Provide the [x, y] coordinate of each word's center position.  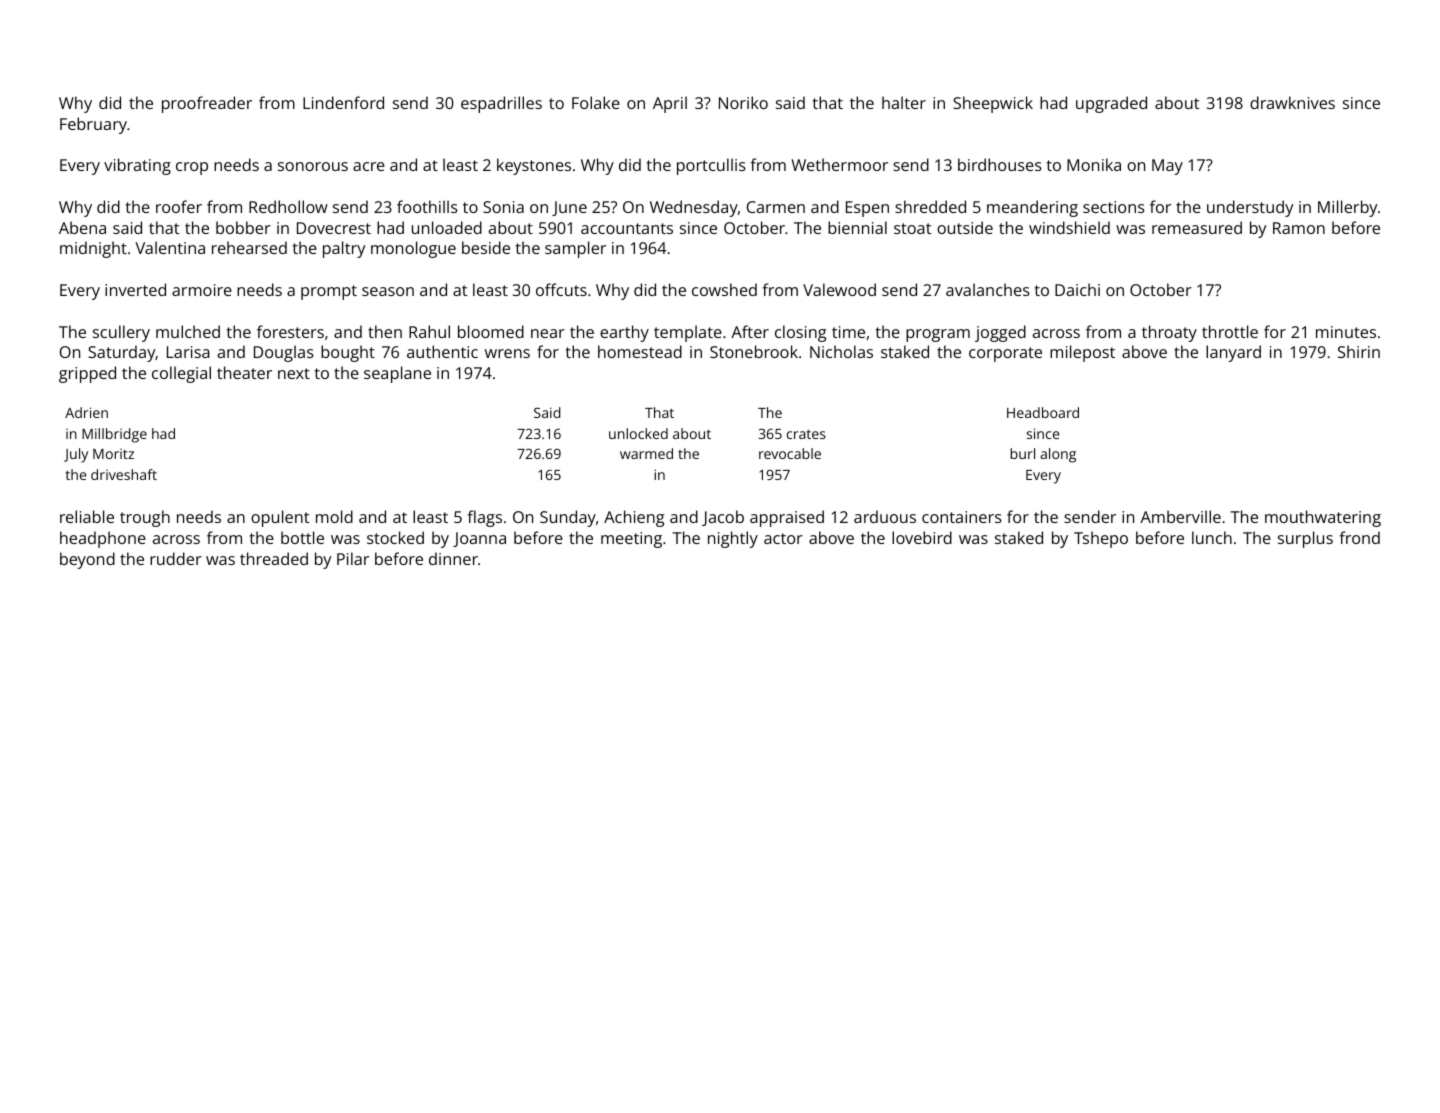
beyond [87, 560]
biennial [857, 227]
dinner [453, 558]
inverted [135, 289]
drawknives [1292, 102]
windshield [1069, 227]
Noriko [743, 102]
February [93, 125]
